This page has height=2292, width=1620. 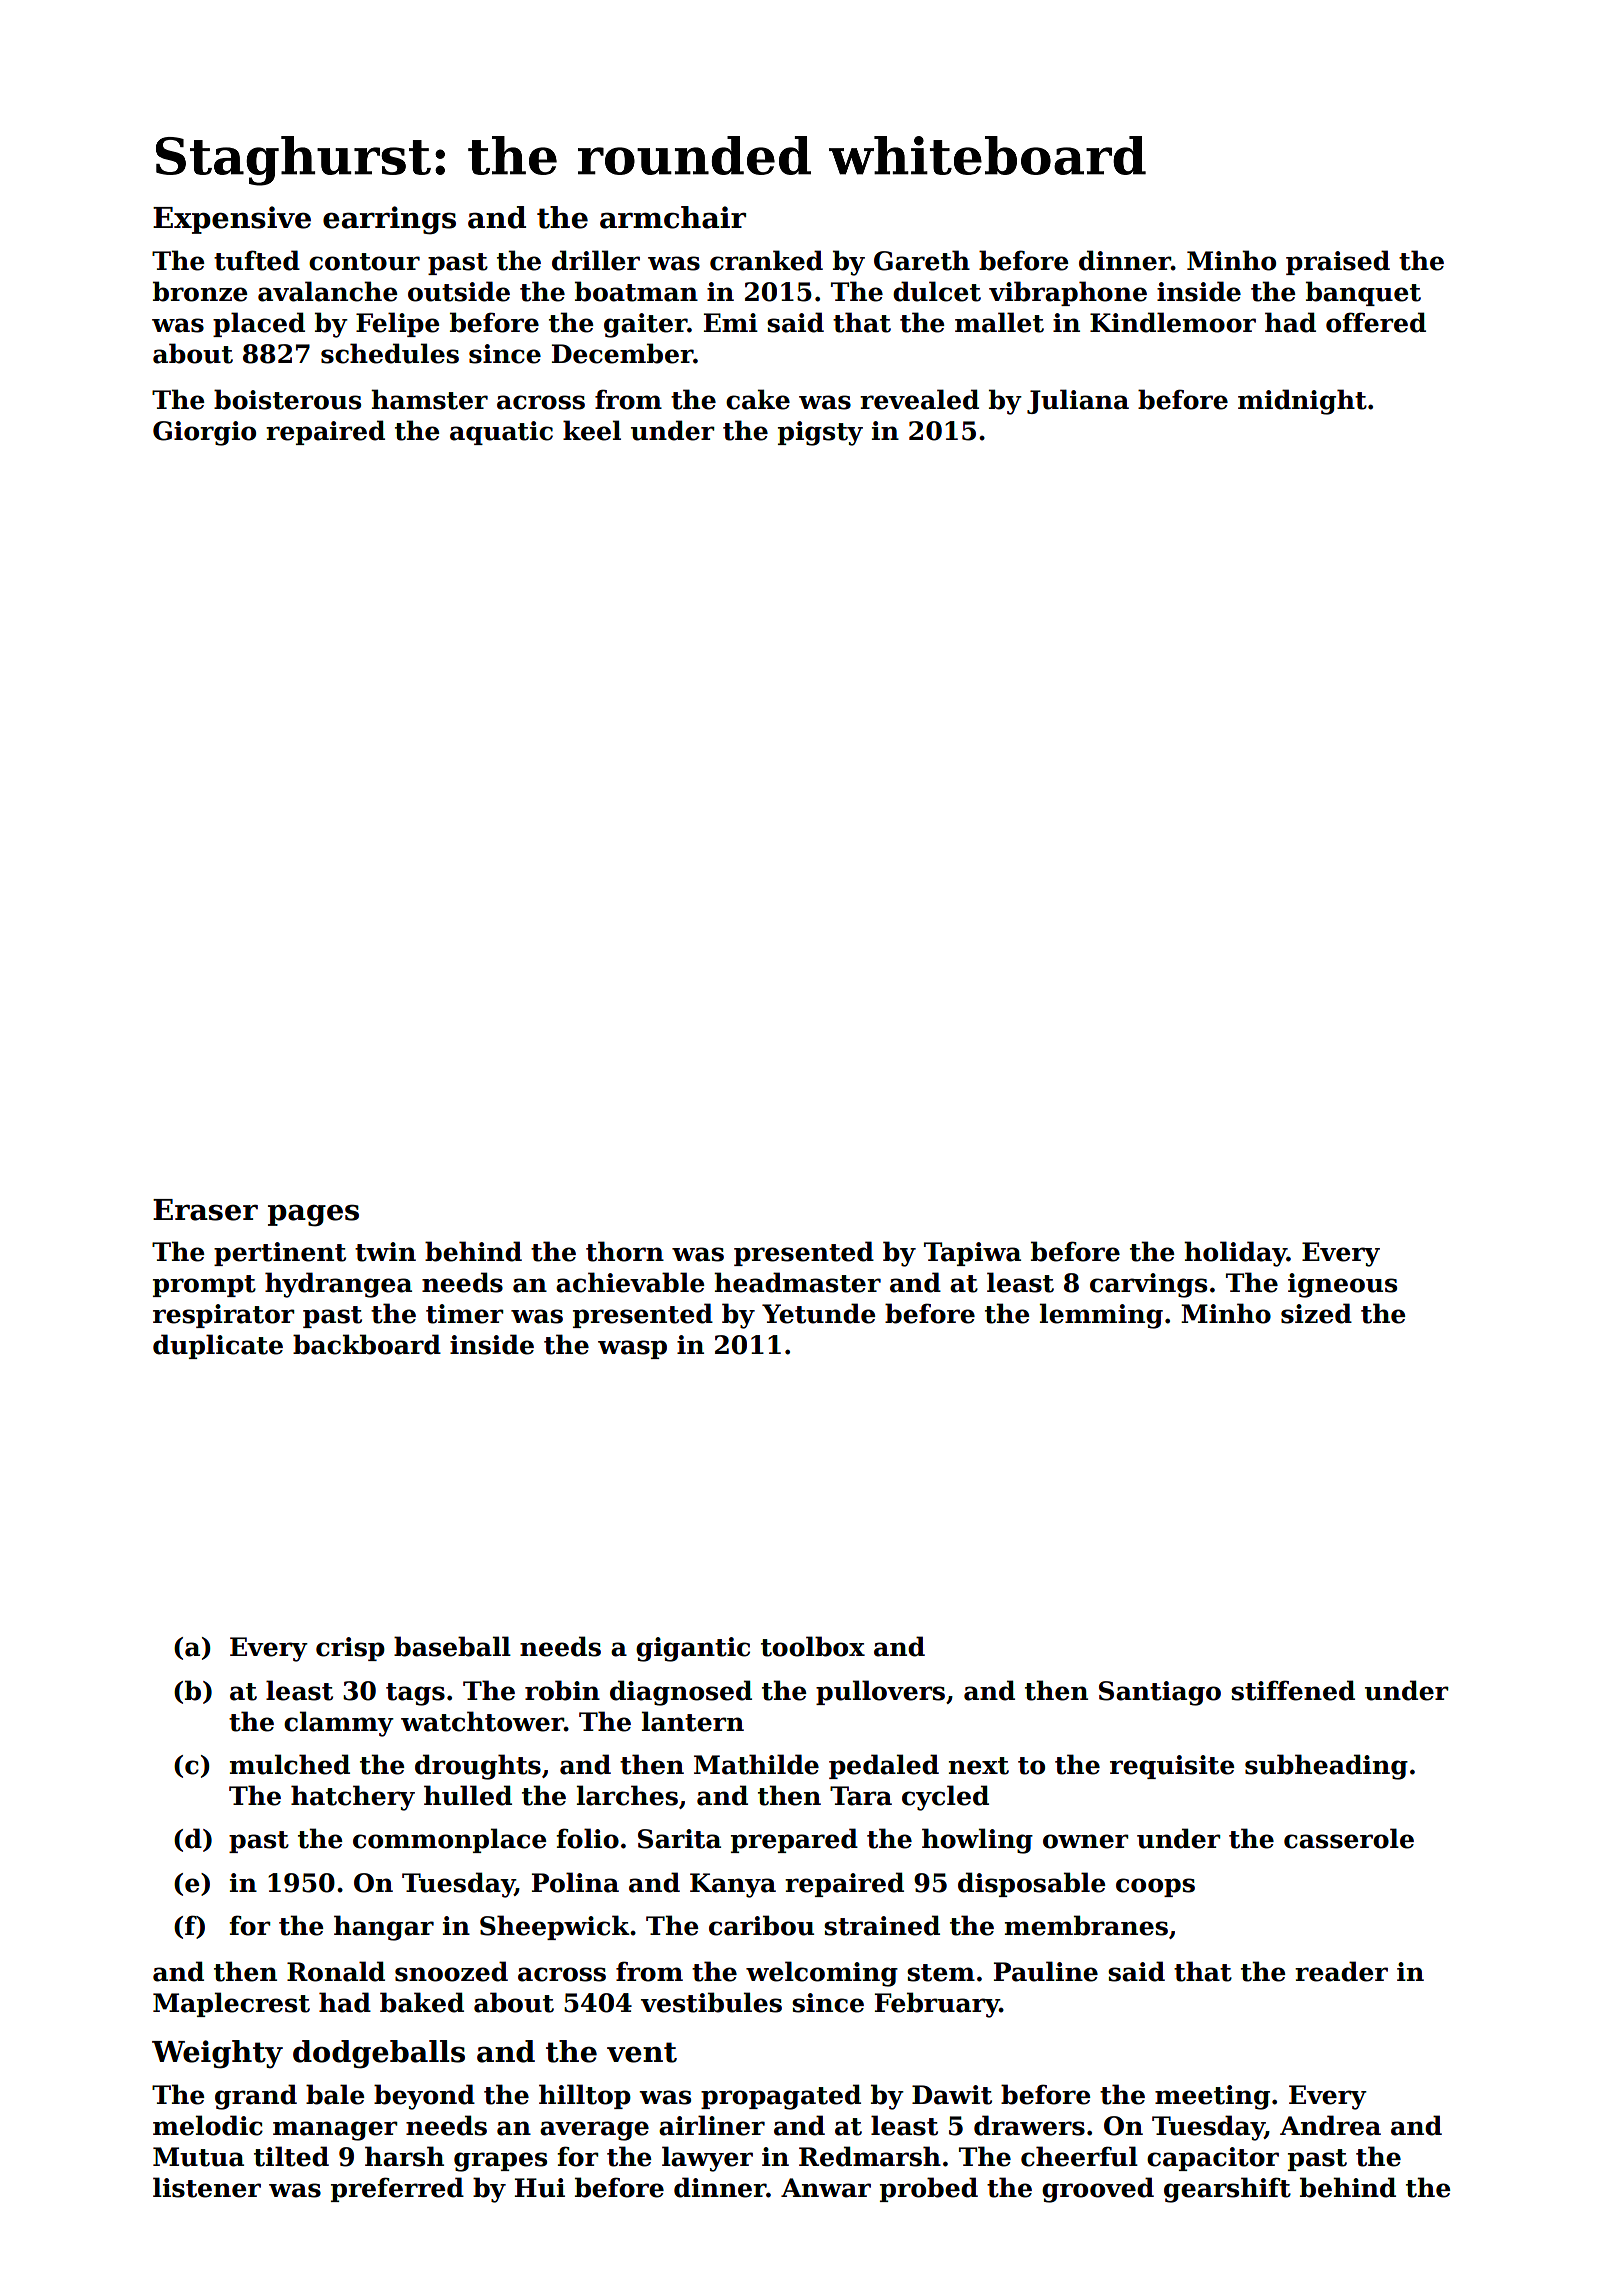 I want to click on cranked, so click(x=766, y=260).
